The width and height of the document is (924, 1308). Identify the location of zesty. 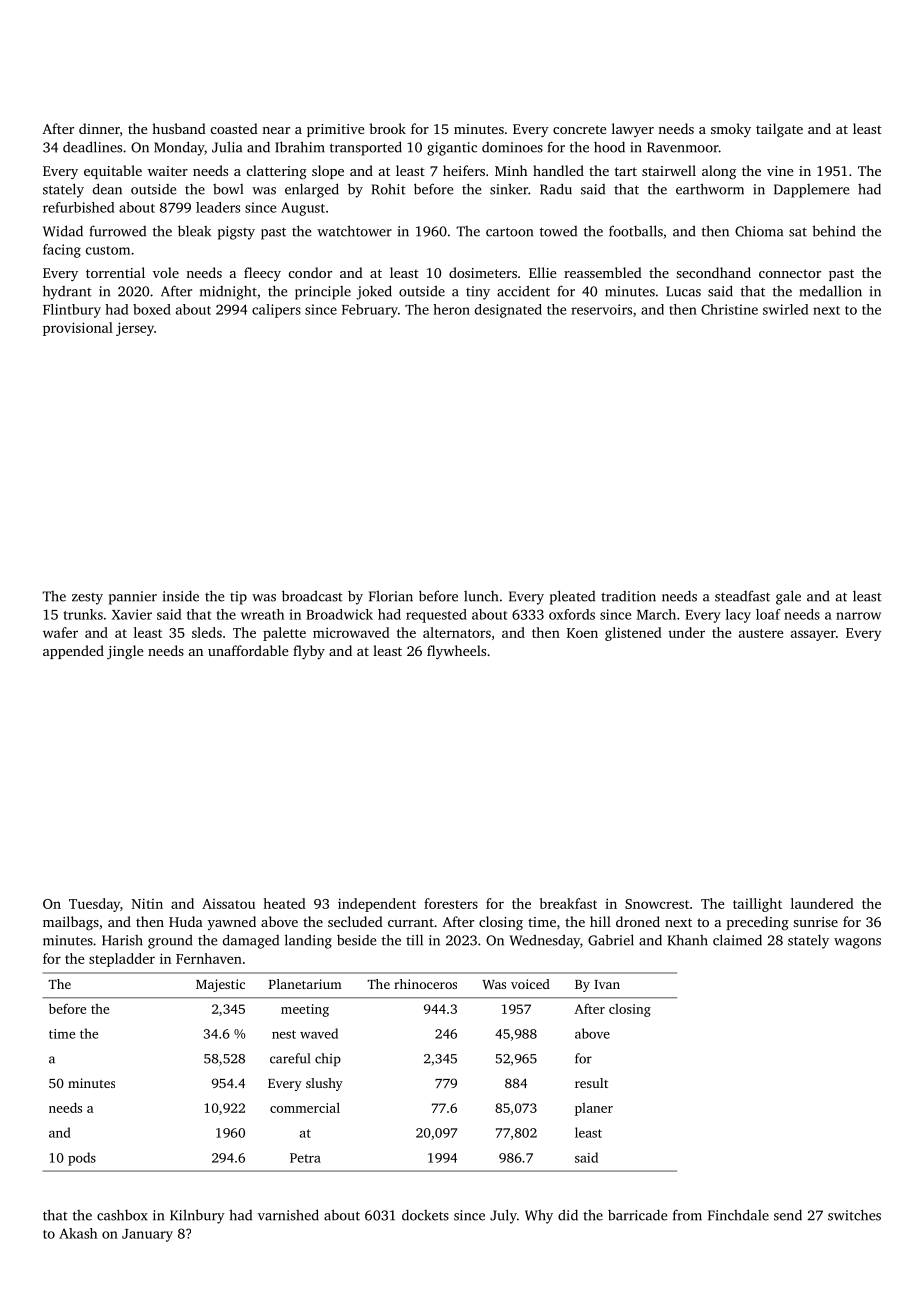
(87, 599).
